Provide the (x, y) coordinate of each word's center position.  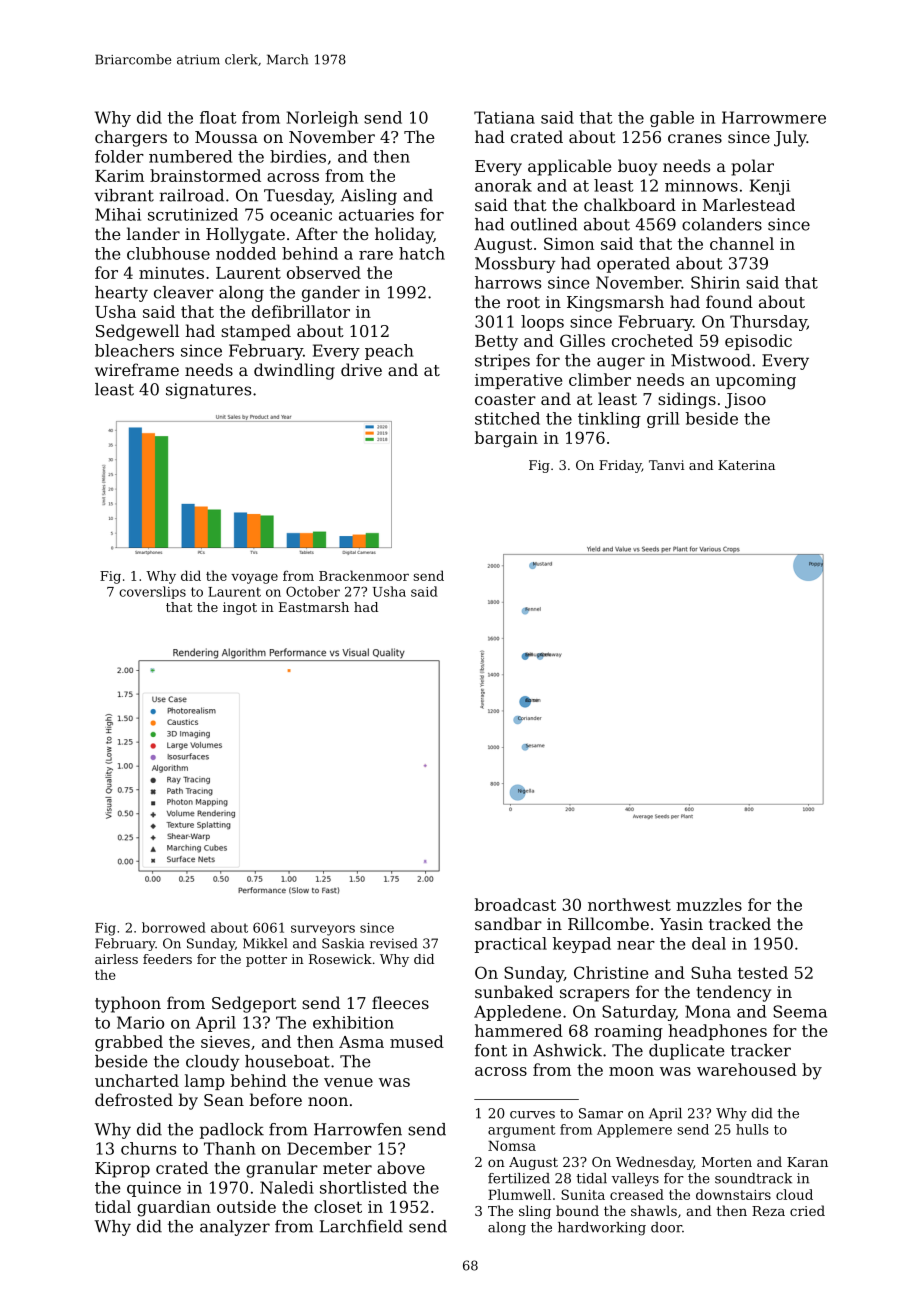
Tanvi (667, 465)
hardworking (602, 1229)
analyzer (235, 1228)
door (666, 1227)
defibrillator (301, 311)
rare (376, 255)
